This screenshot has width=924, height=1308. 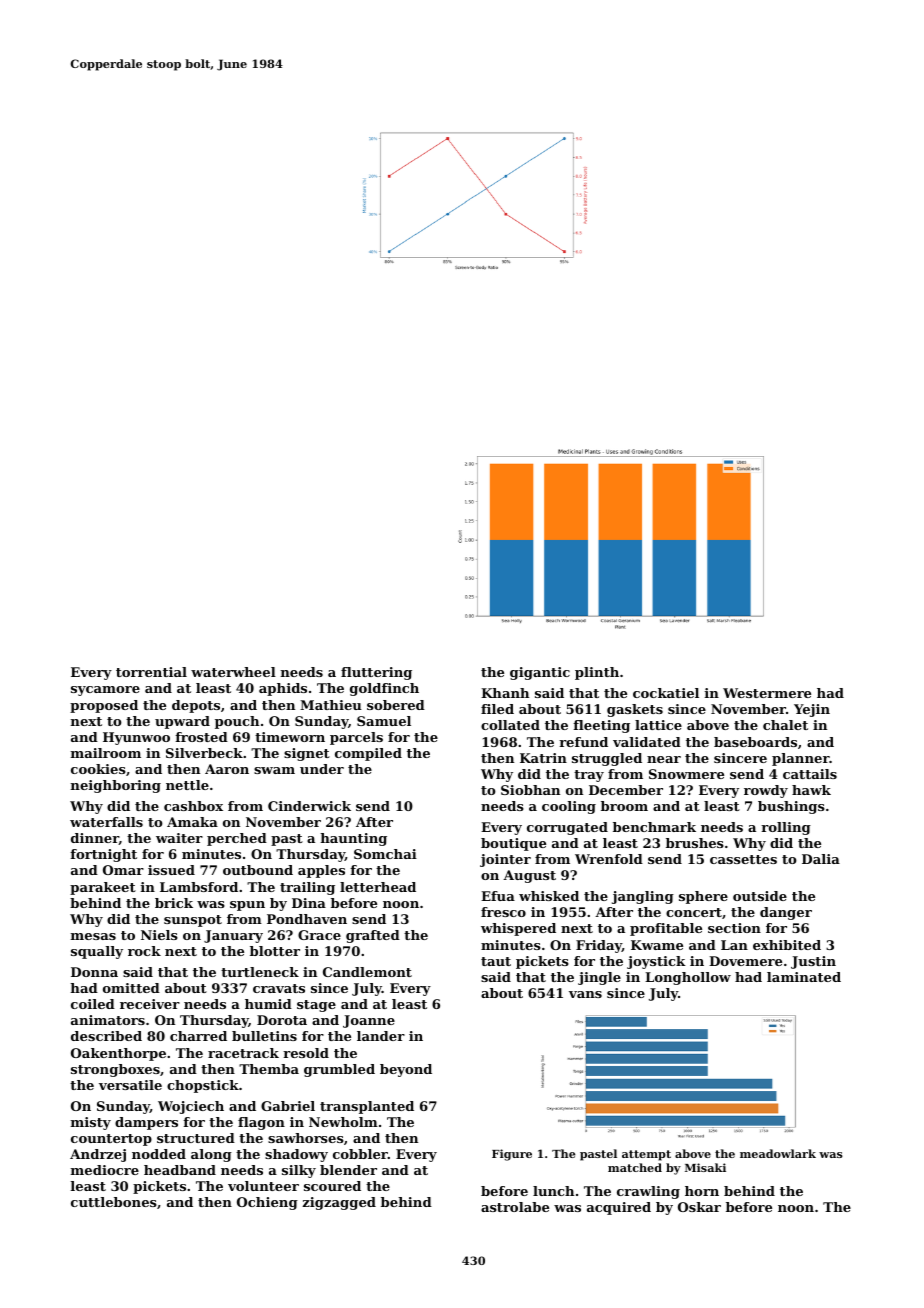 I want to click on fortnight, so click(x=103, y=855).
